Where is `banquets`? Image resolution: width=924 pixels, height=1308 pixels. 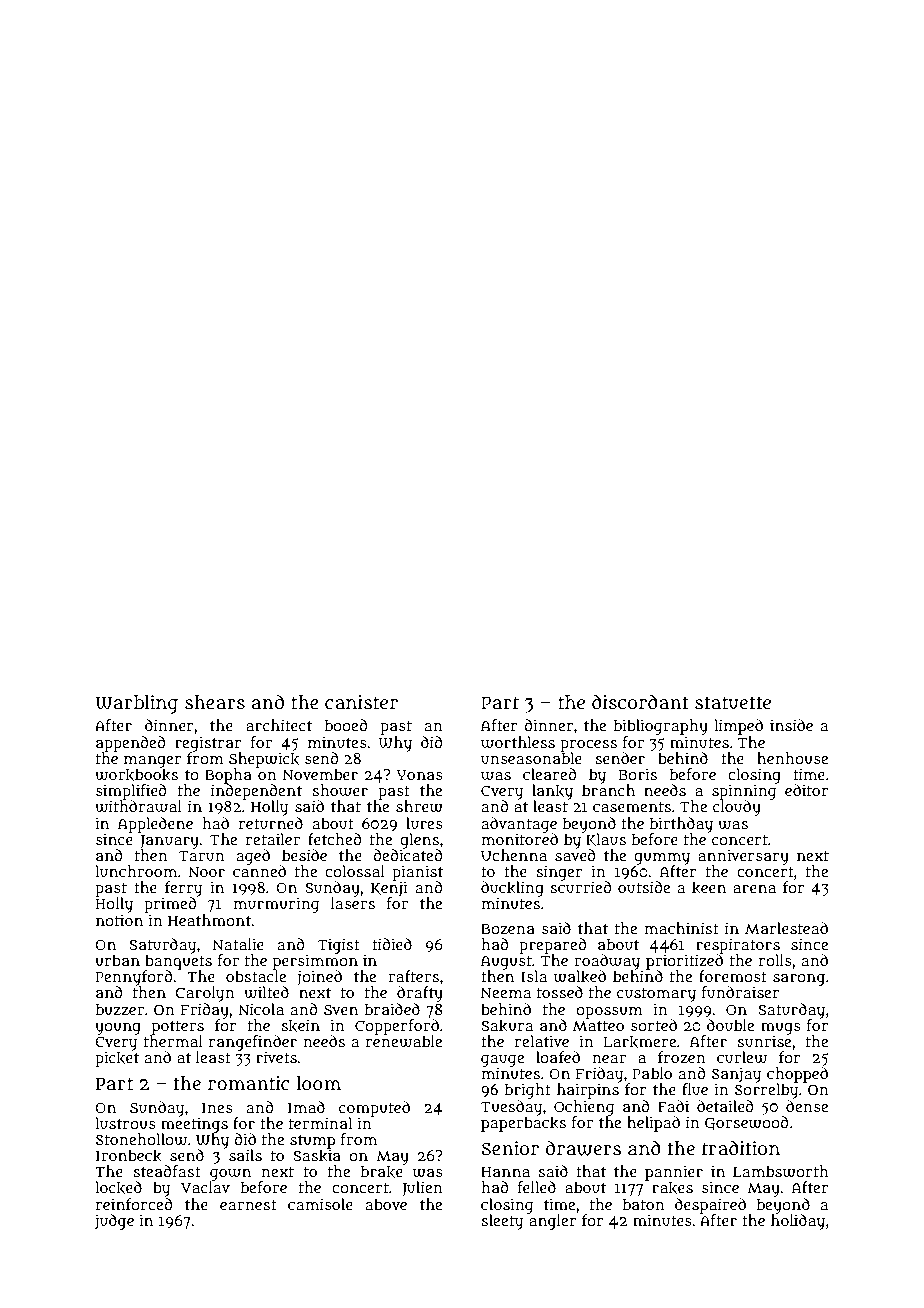
banquets is located at coordinates (178, 962).
